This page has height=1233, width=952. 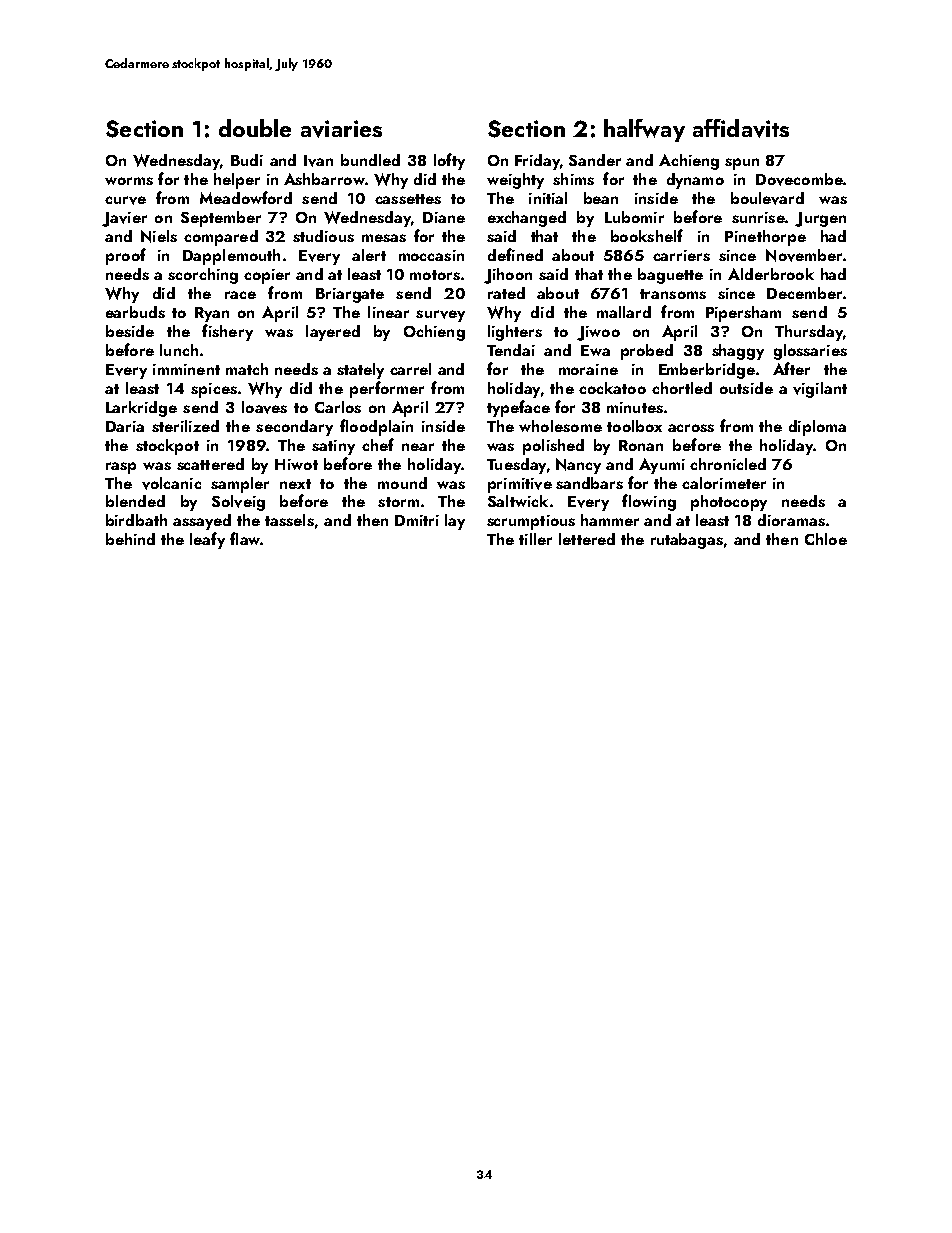 What do you see at coordinates (417, 520) in the page?
I see `Dmitri` at bounding box center [417, 520].
